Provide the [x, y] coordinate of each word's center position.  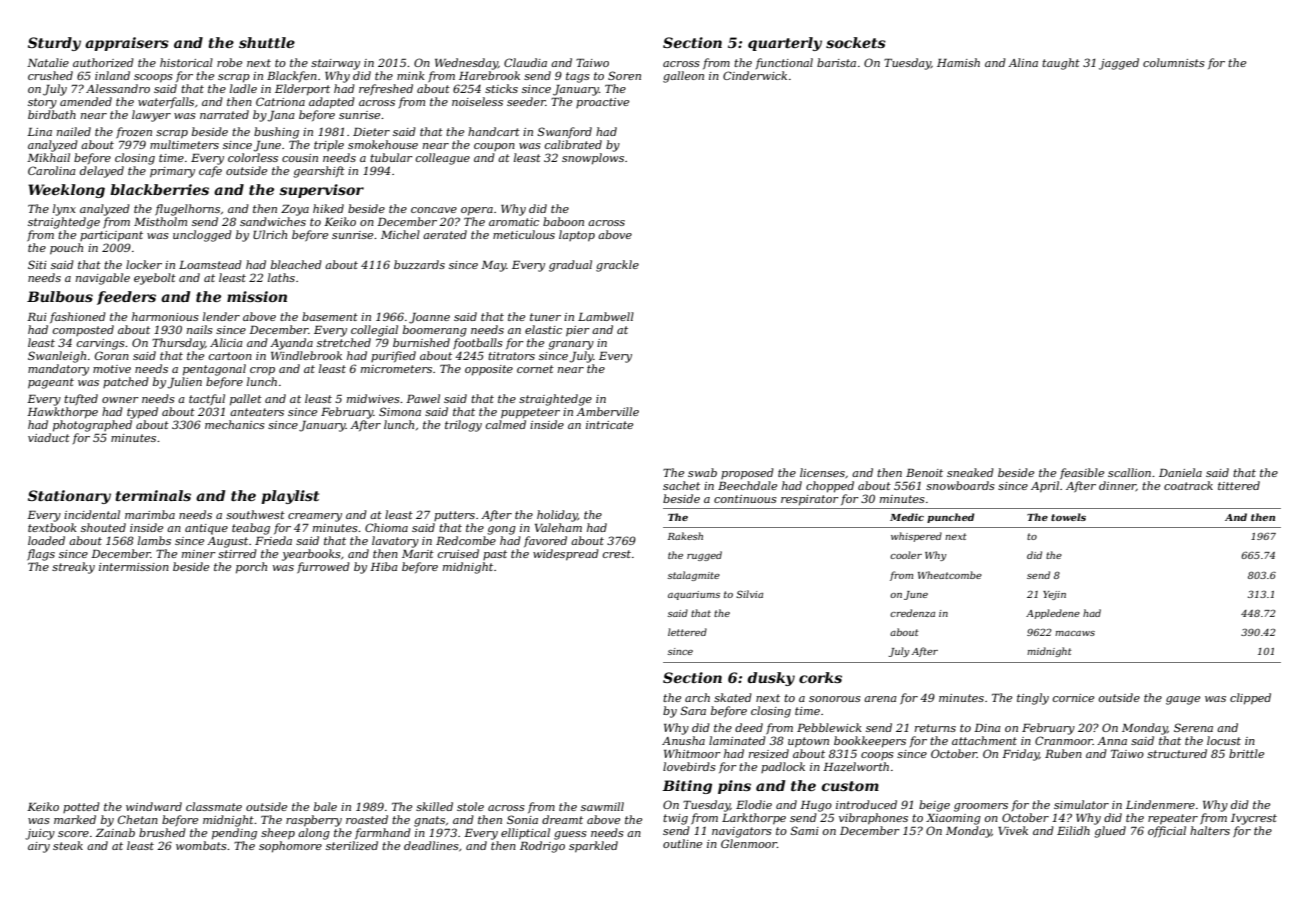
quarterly [785, 44]
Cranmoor [1064, 740]
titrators [511, 356]
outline [682, 843]
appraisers [127, 44]
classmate [214, 806]
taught [1061, 64]
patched [126, 382]
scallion [1129, 472]
